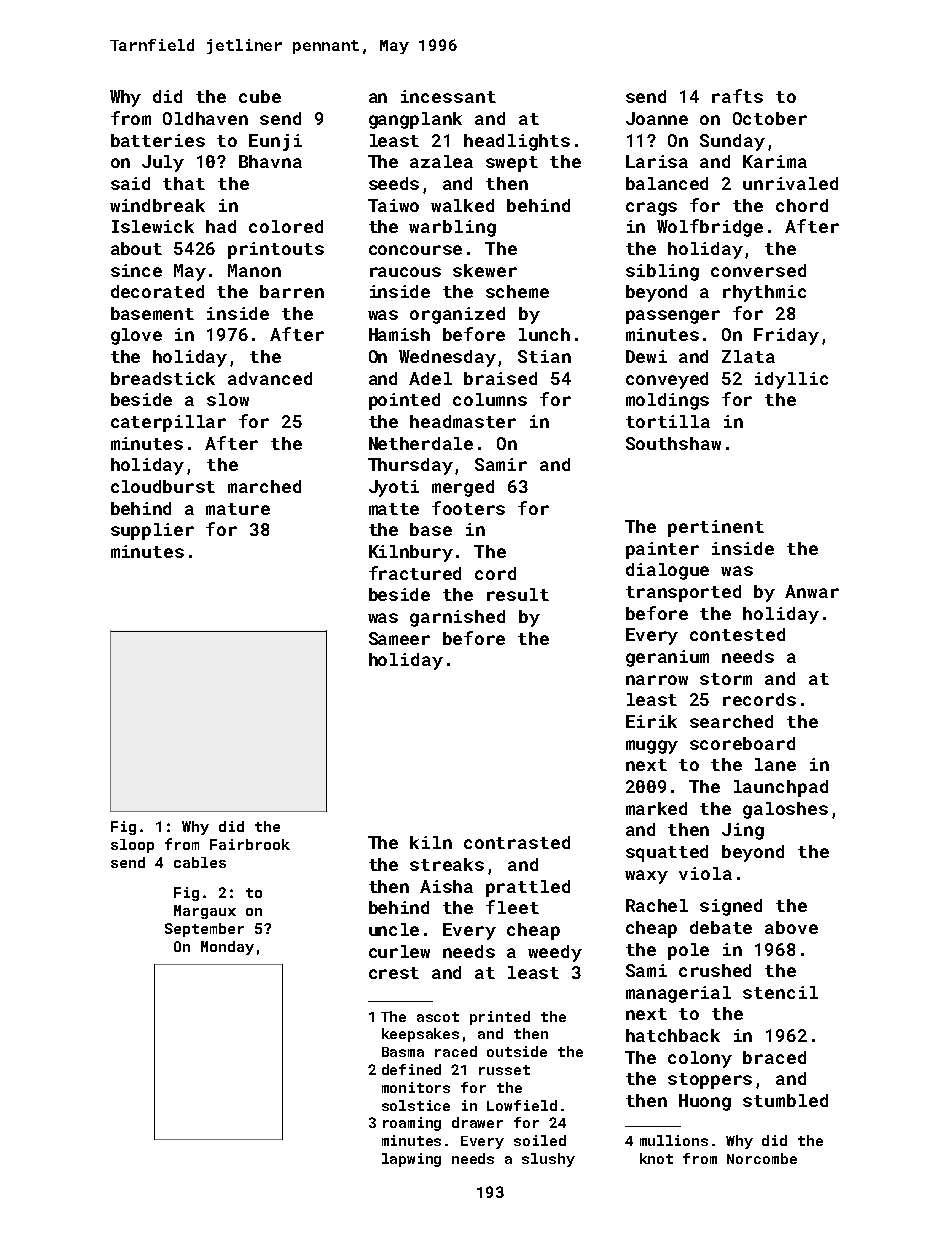  Describe the element at coordinates (791, 380) in the screenshot. I see `idyllic` at that location.
